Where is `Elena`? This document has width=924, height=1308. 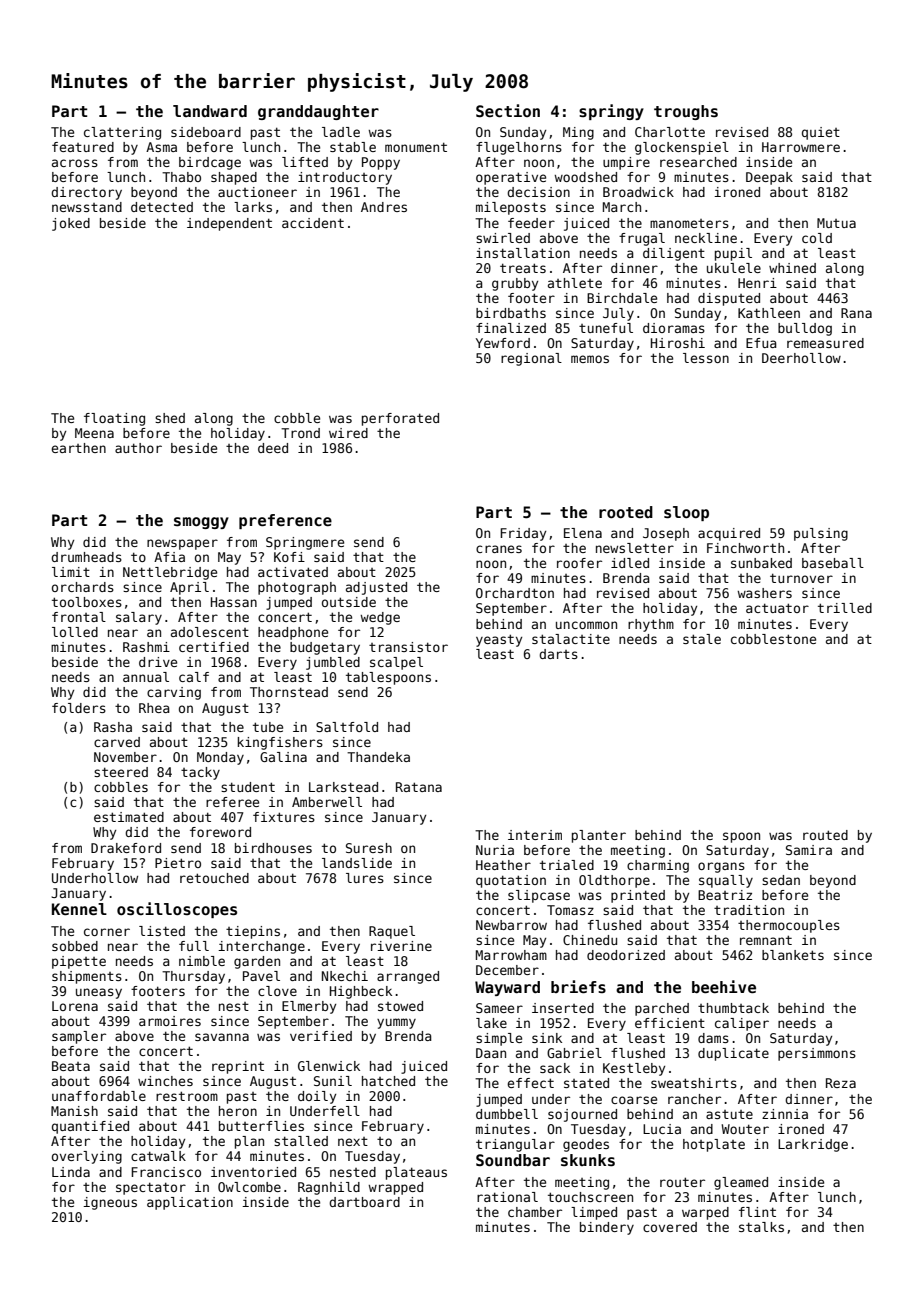 Elena is located at coordinates (583, 533).
